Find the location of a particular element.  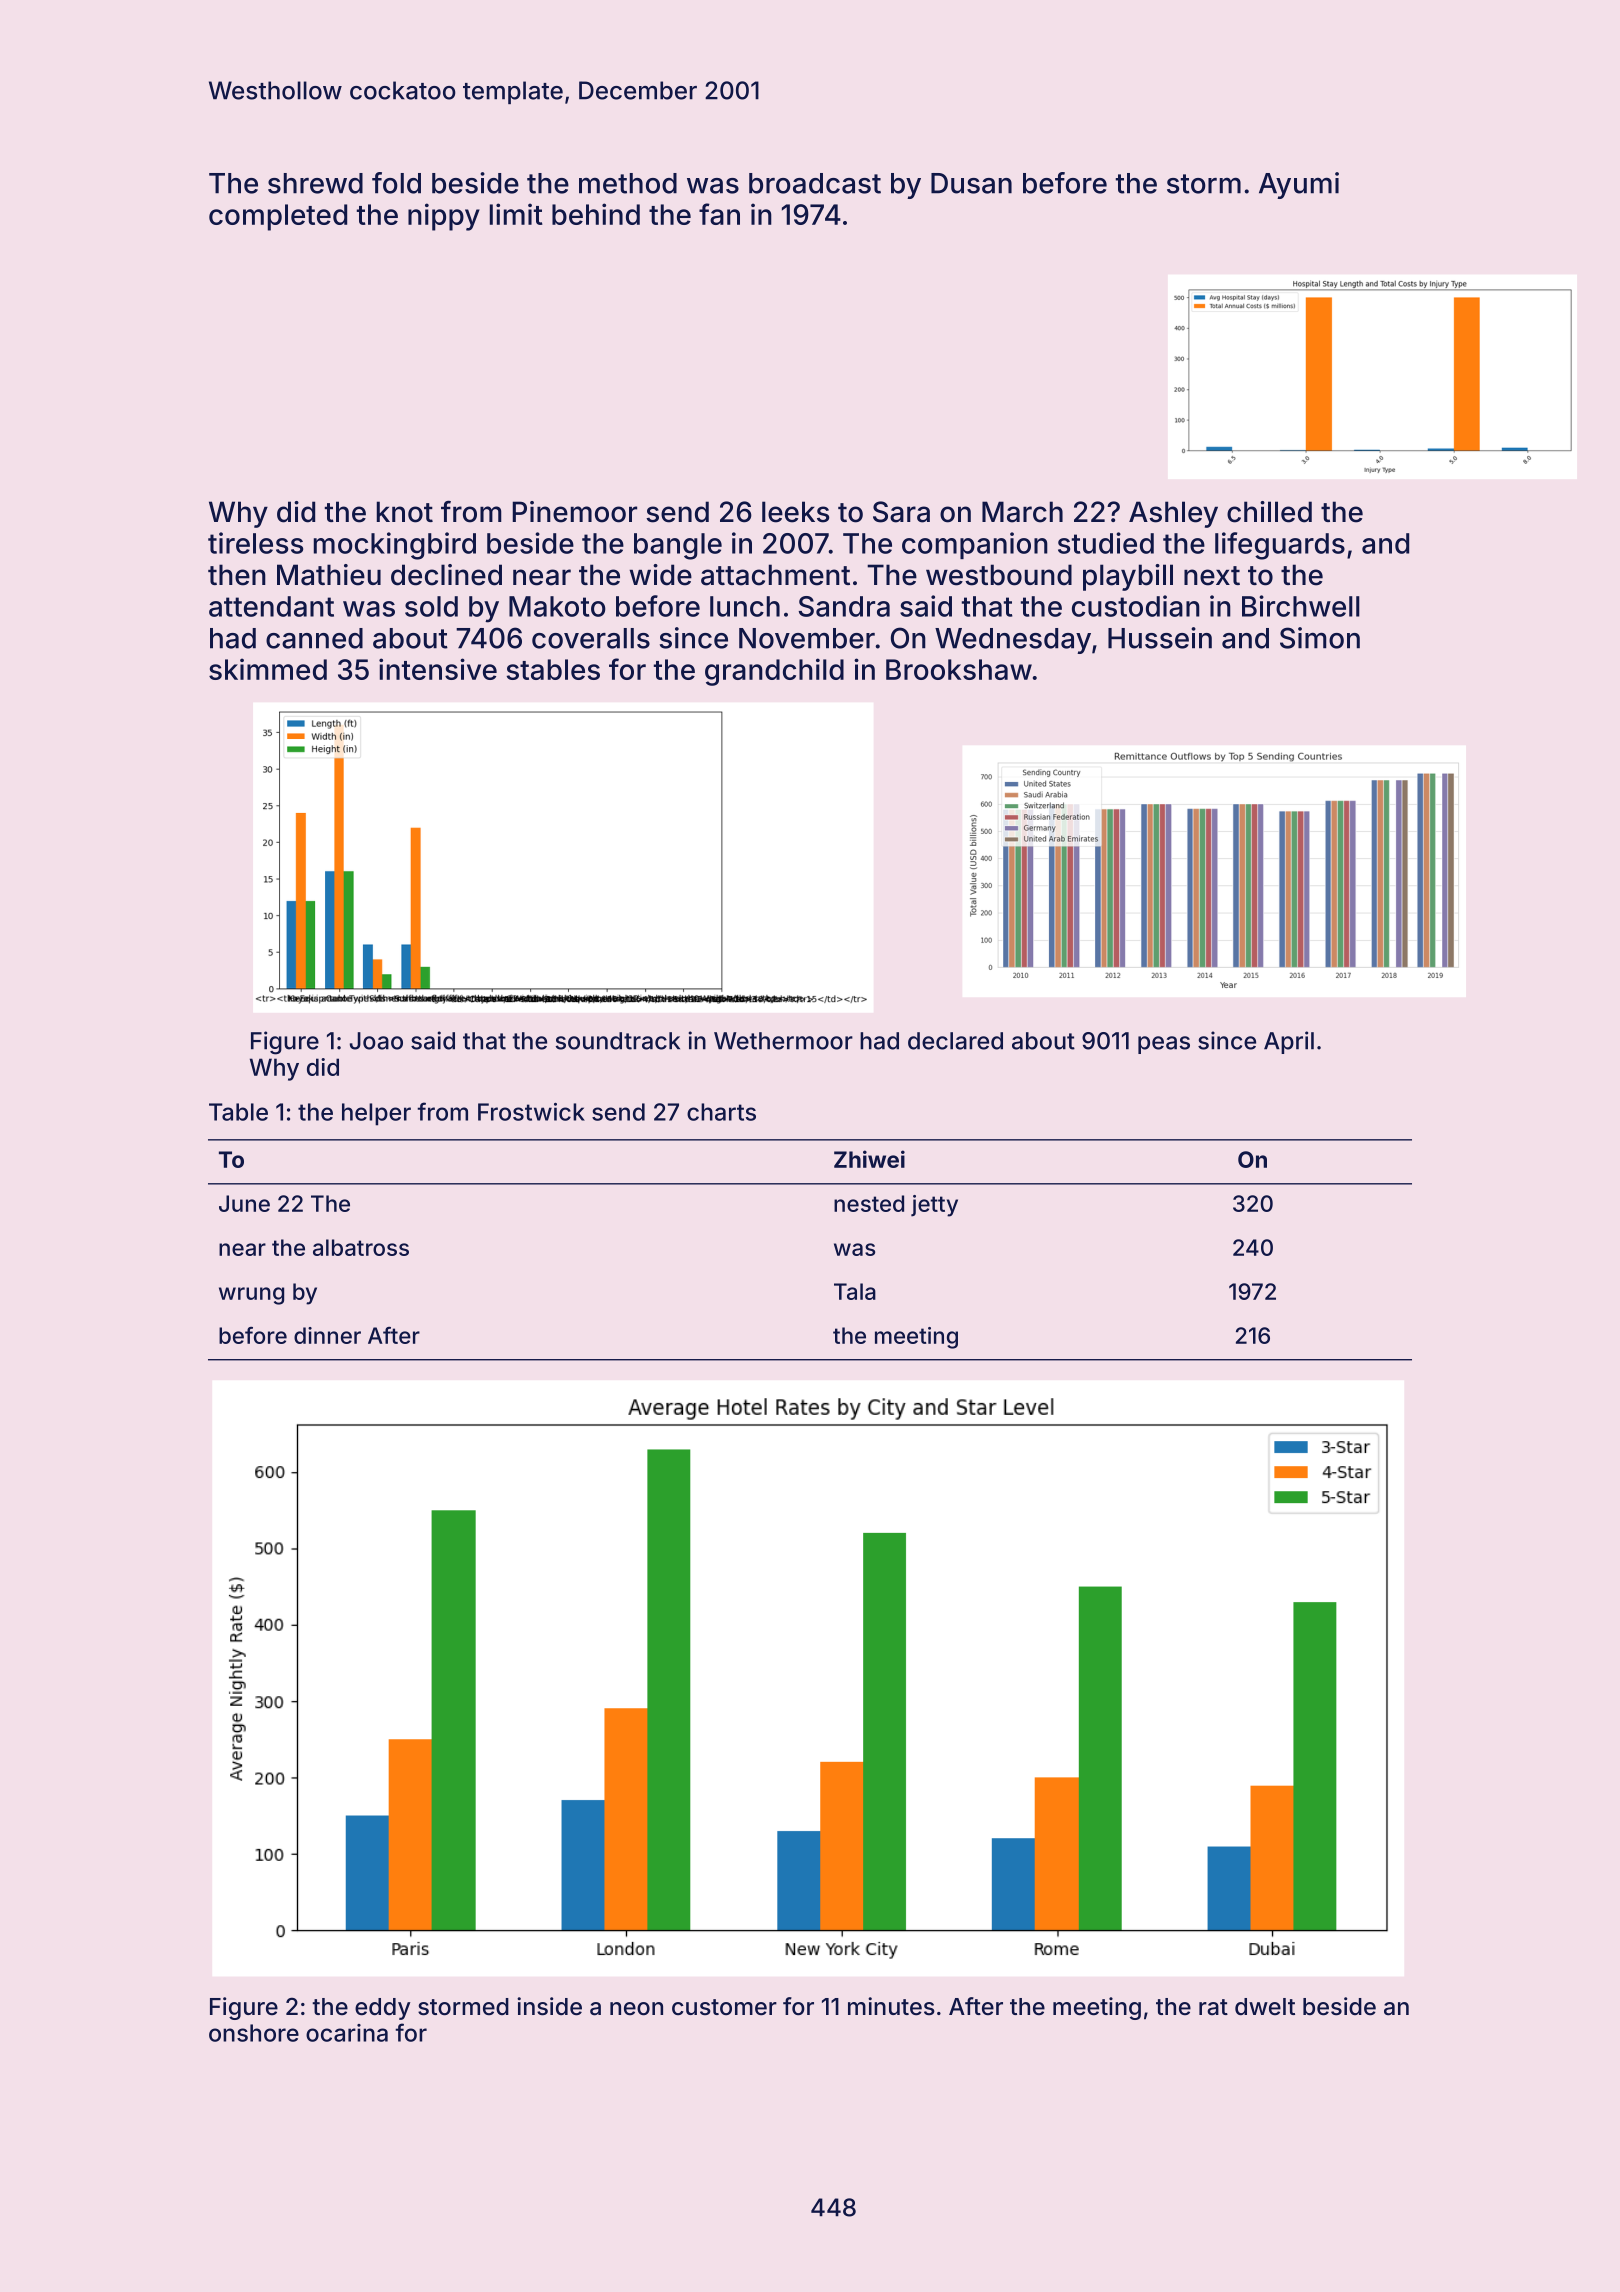

bangle is located at coordinates (678, 546).
